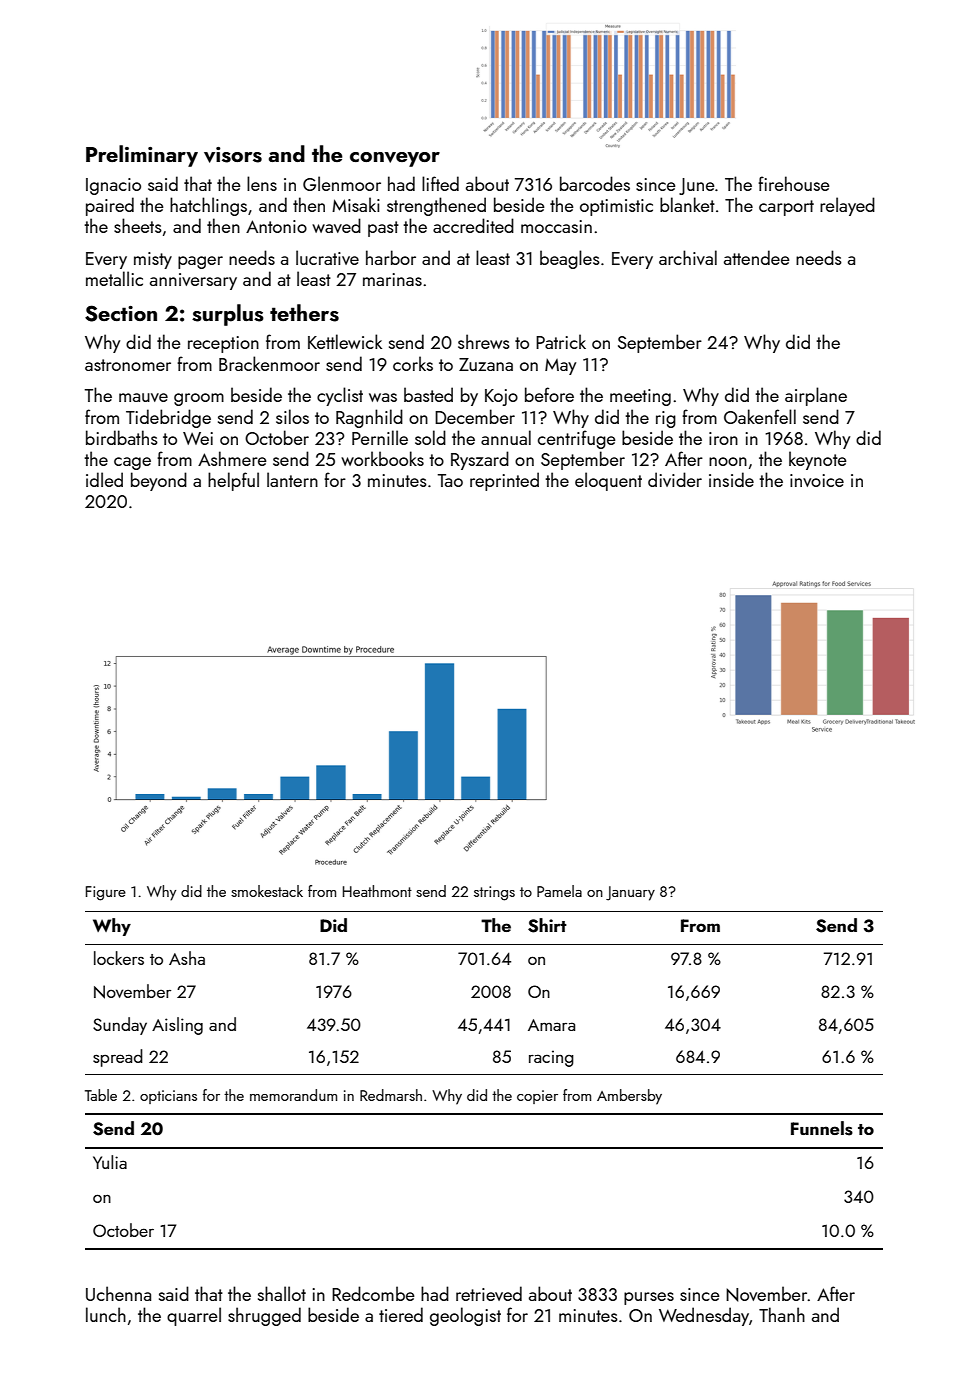 The width and height of the screenshot is (967, 1374). Describe the element at coordinates (110, 206) in the screenshot. I see `paired` at that location.
